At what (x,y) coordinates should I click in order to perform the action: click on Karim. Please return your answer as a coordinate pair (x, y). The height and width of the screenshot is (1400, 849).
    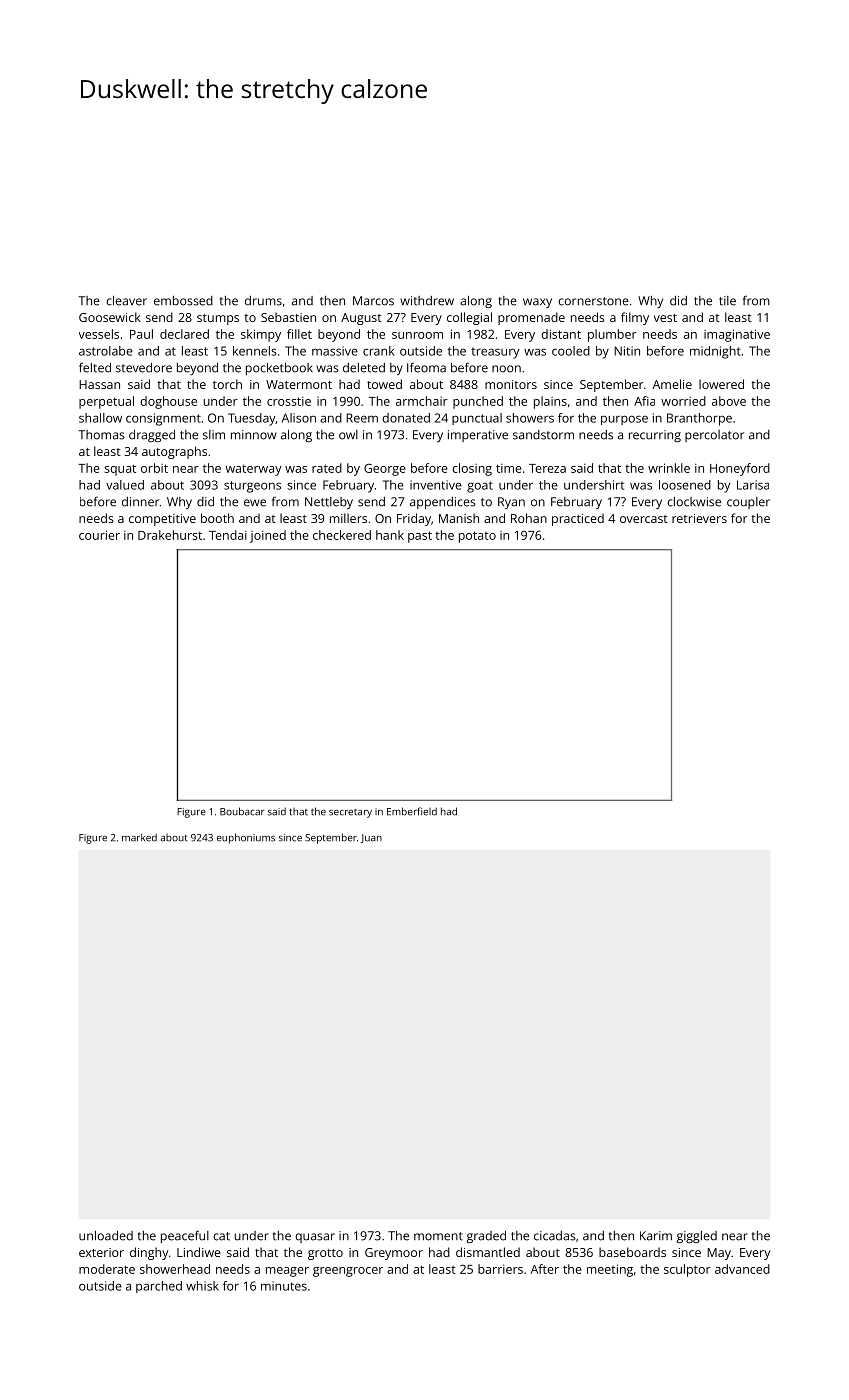
    Looking at the image, I should click on (656, 1236).
